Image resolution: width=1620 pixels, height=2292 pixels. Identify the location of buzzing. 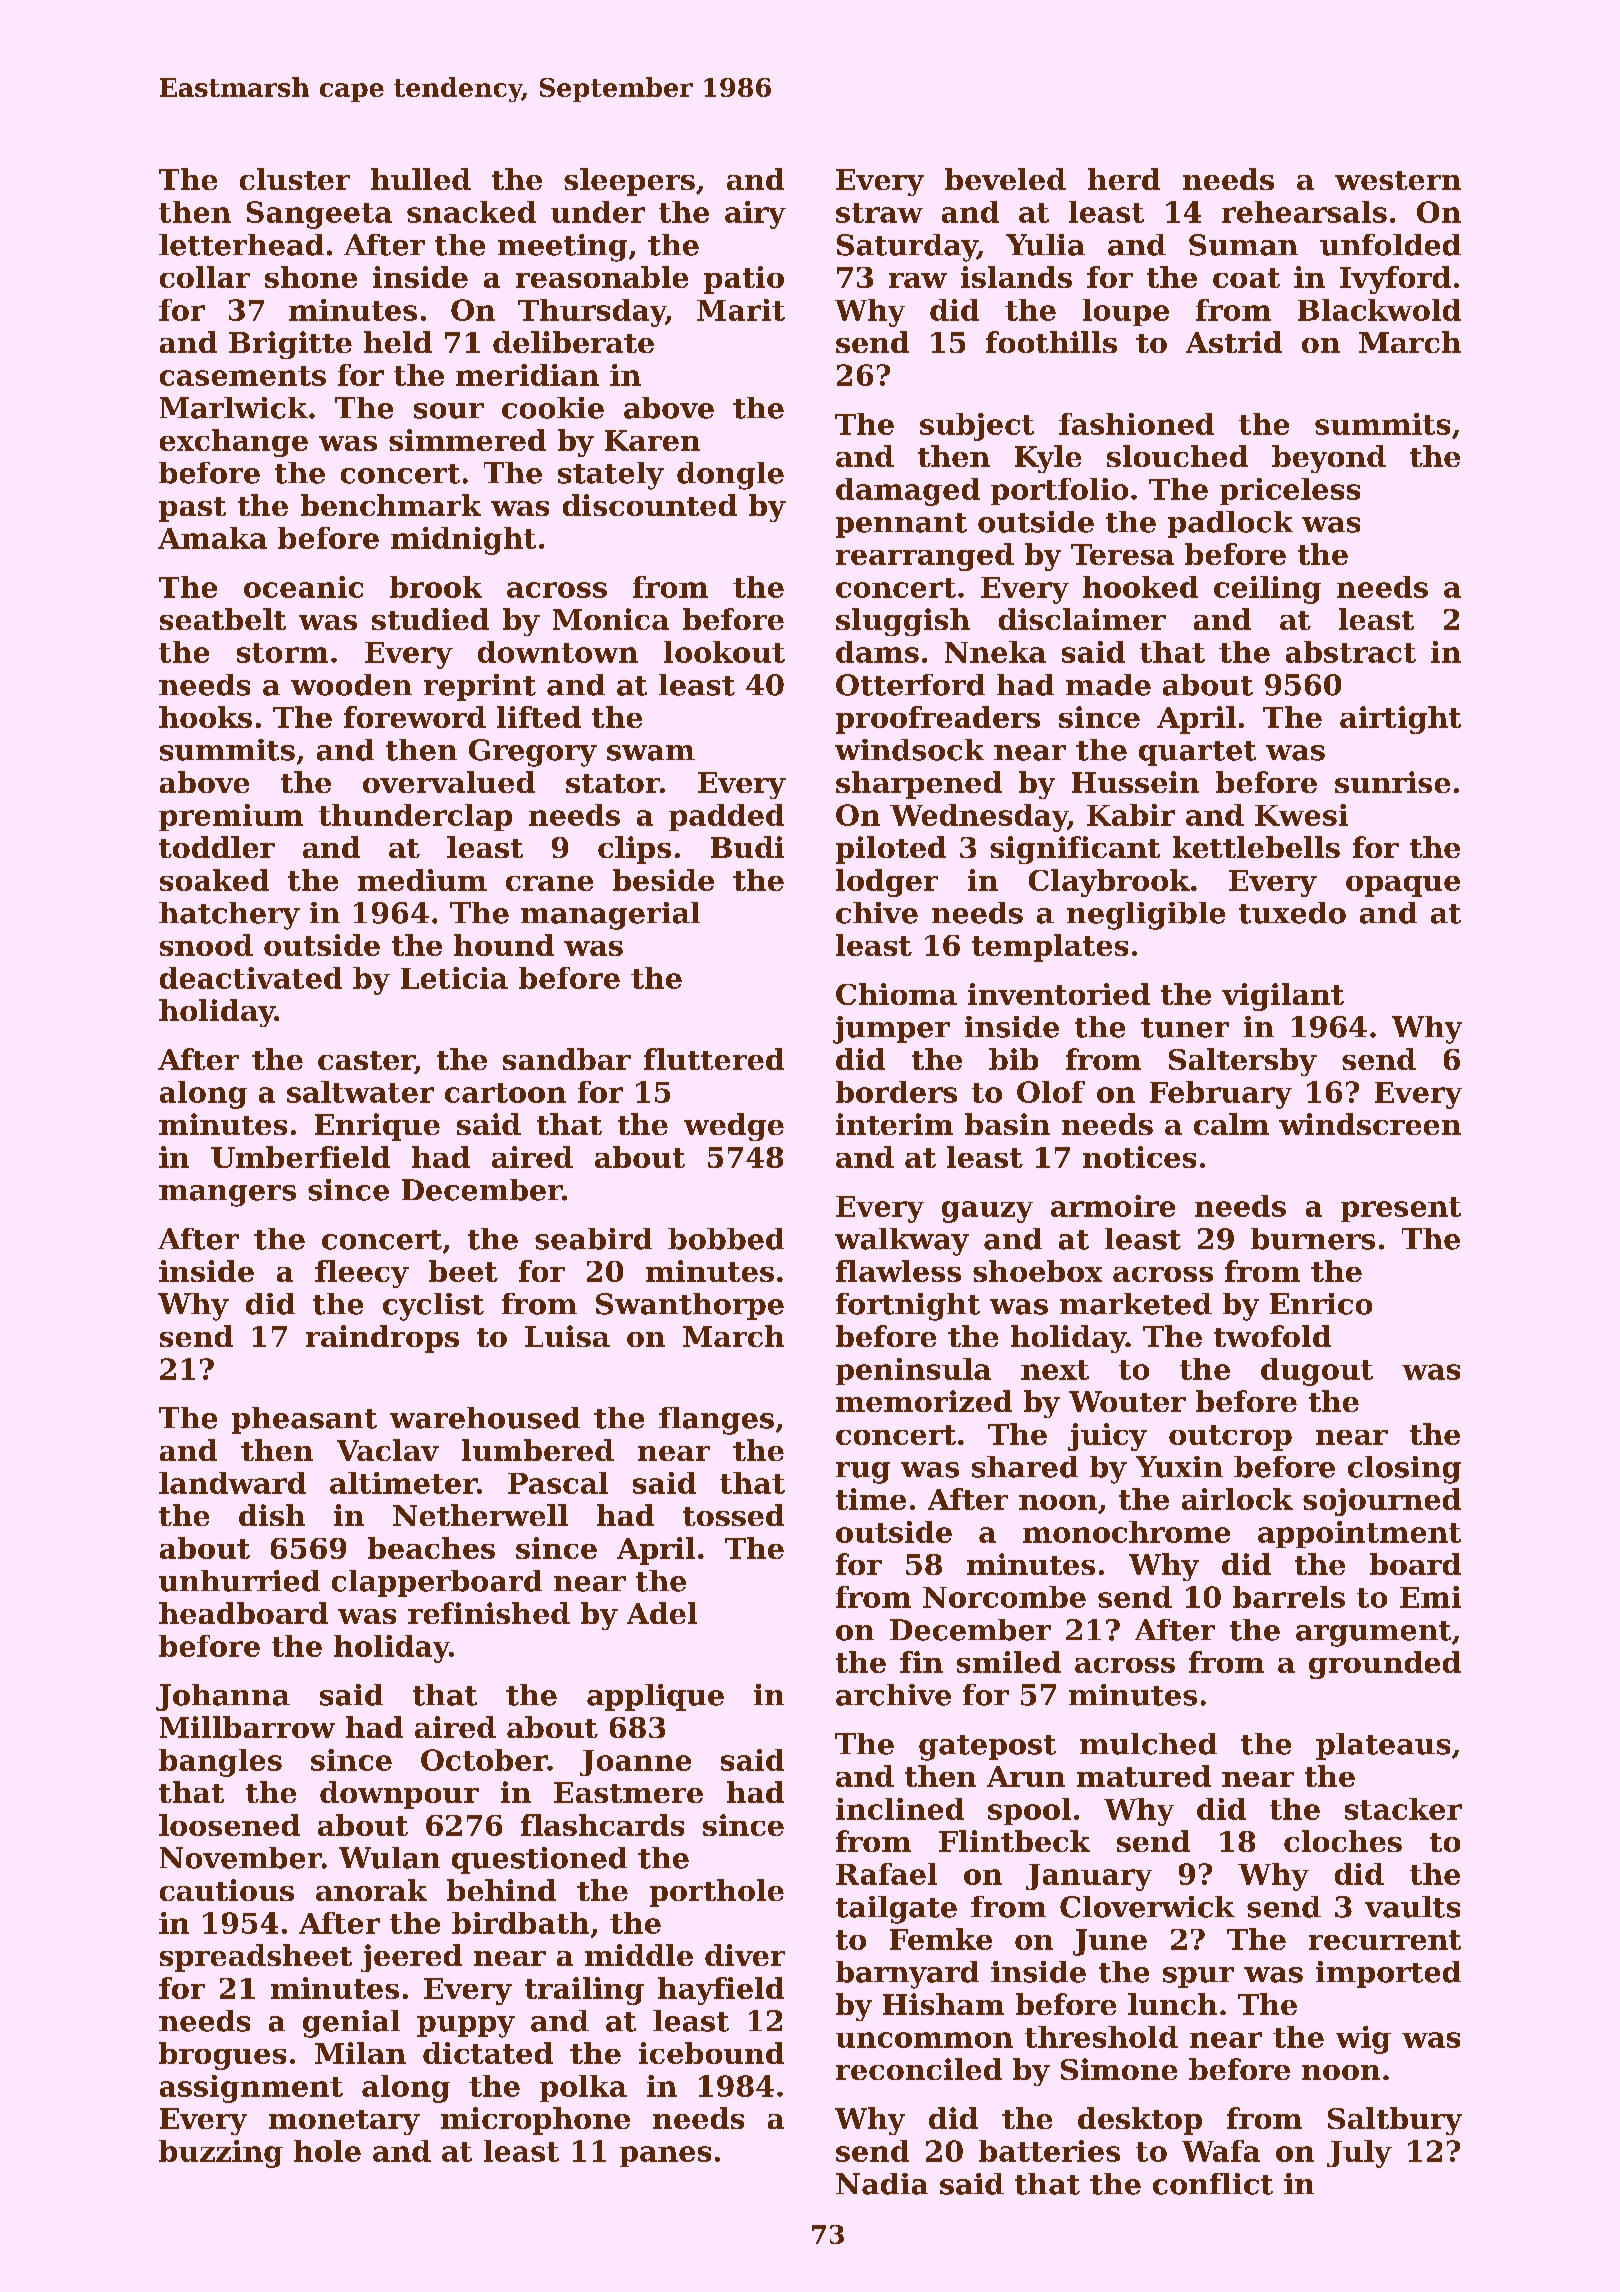
(221, 2154).
